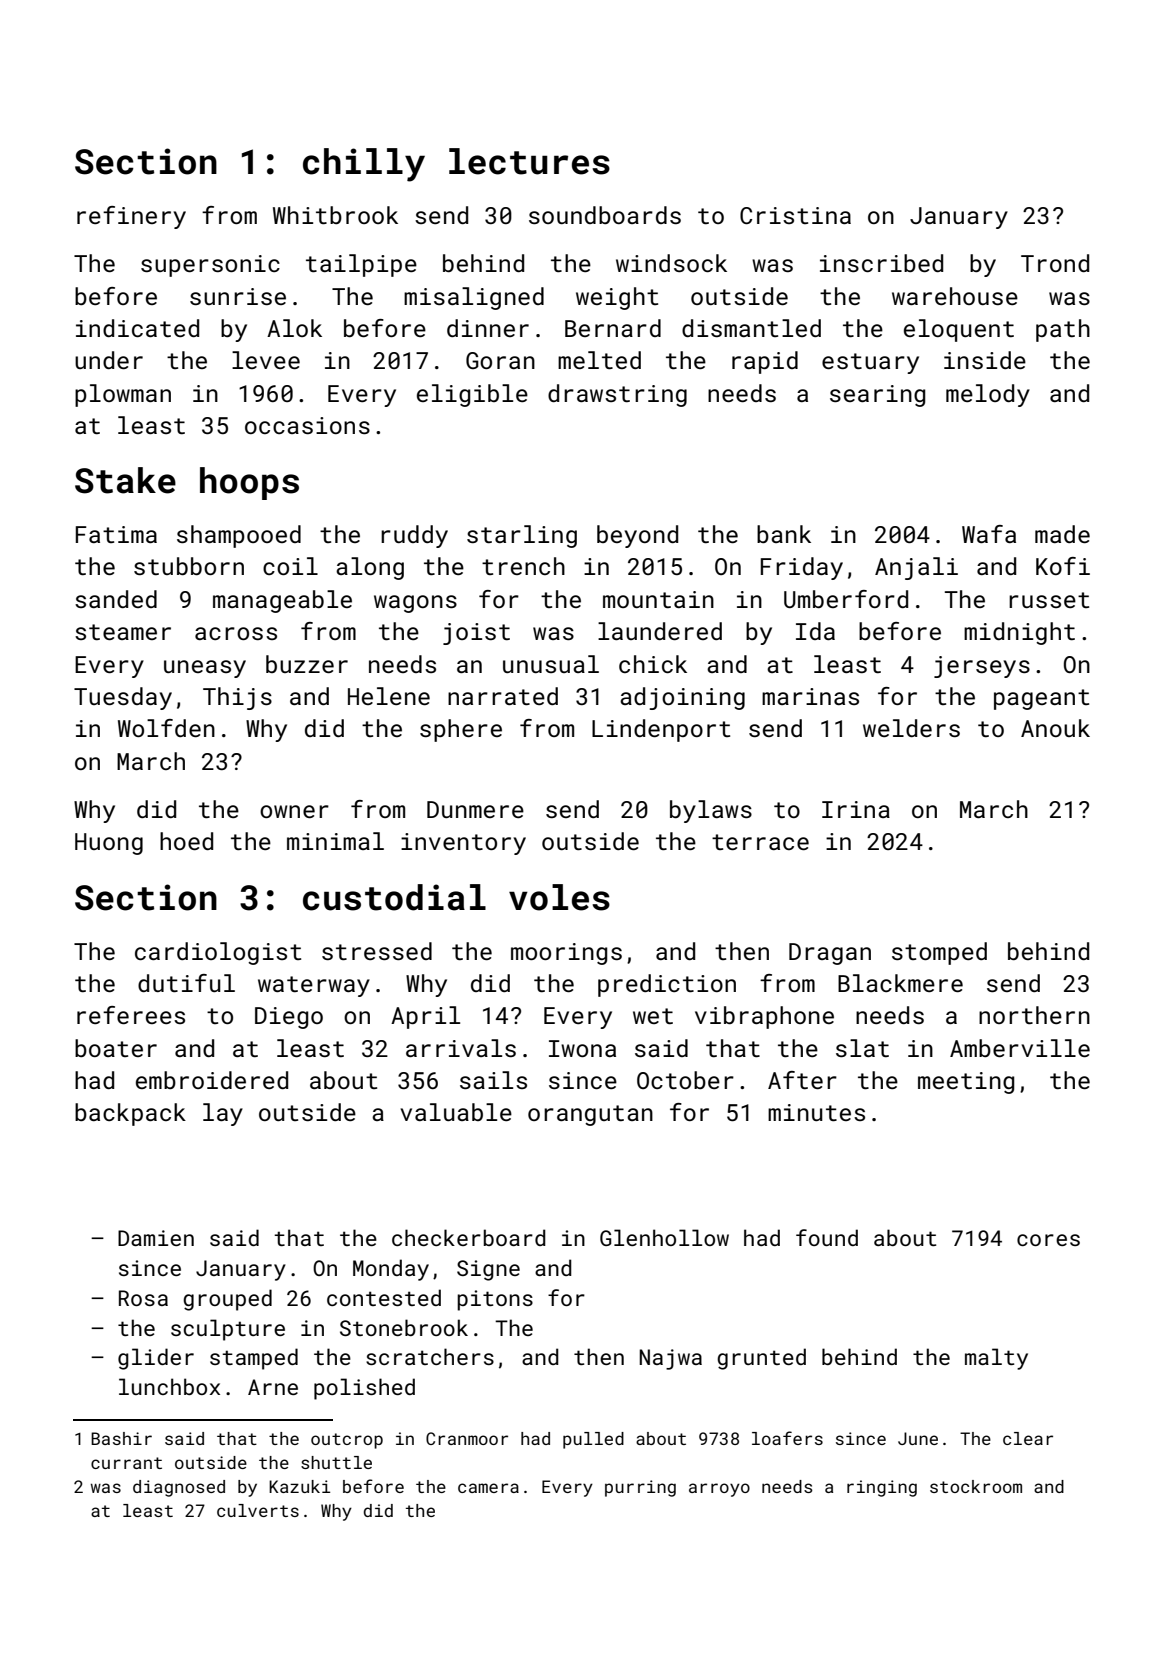  Describe the element at coordinates (130, 1114) in the screenshot. I see `backpack` at that location.
